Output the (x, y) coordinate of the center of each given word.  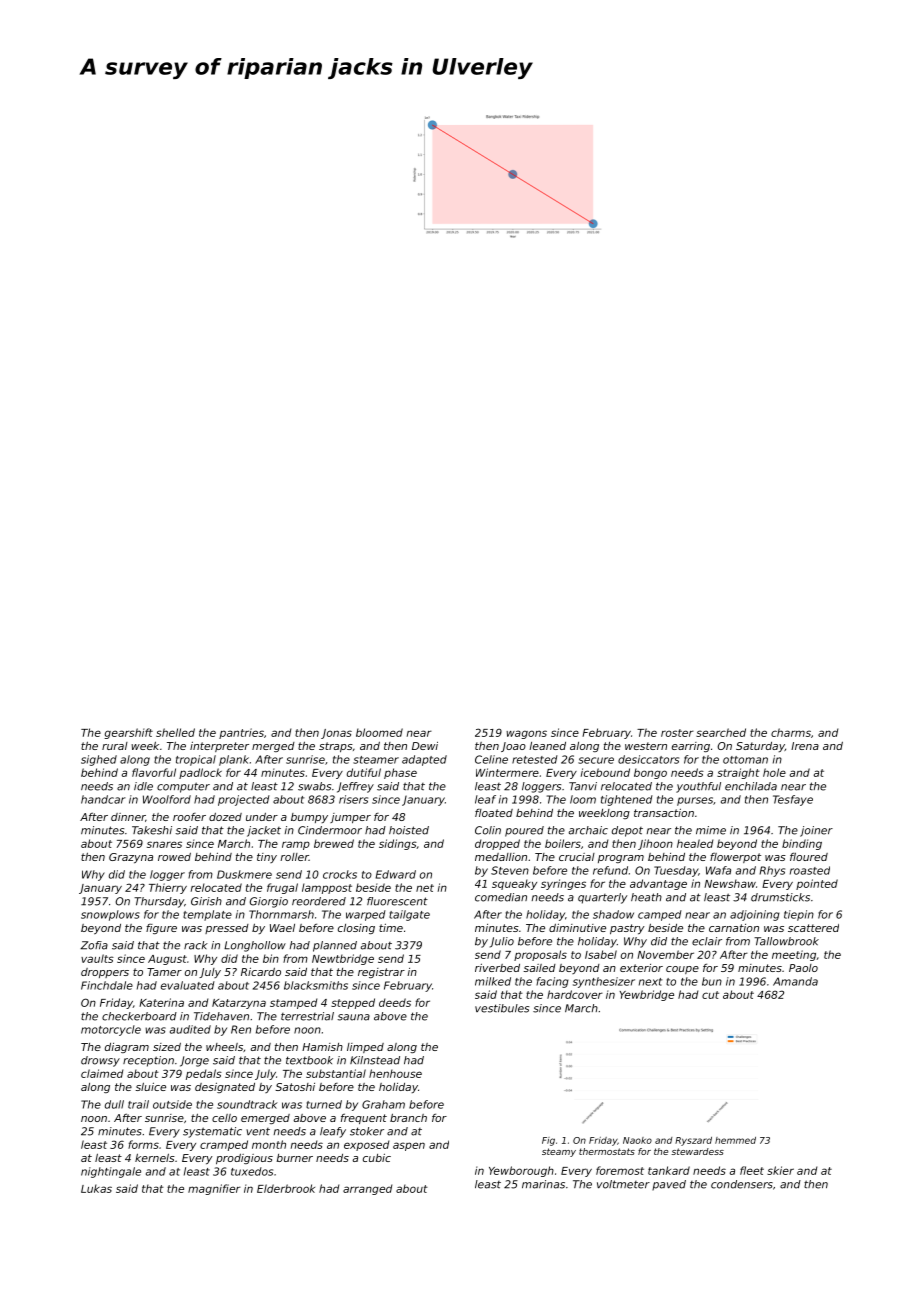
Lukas (96, 1188)
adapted (424, 760)
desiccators (648, 759)
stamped (293, 1003)
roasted (810, 870)
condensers (742, 1184)
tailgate (409, 915)
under (262, 817)
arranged (367, 1189)
